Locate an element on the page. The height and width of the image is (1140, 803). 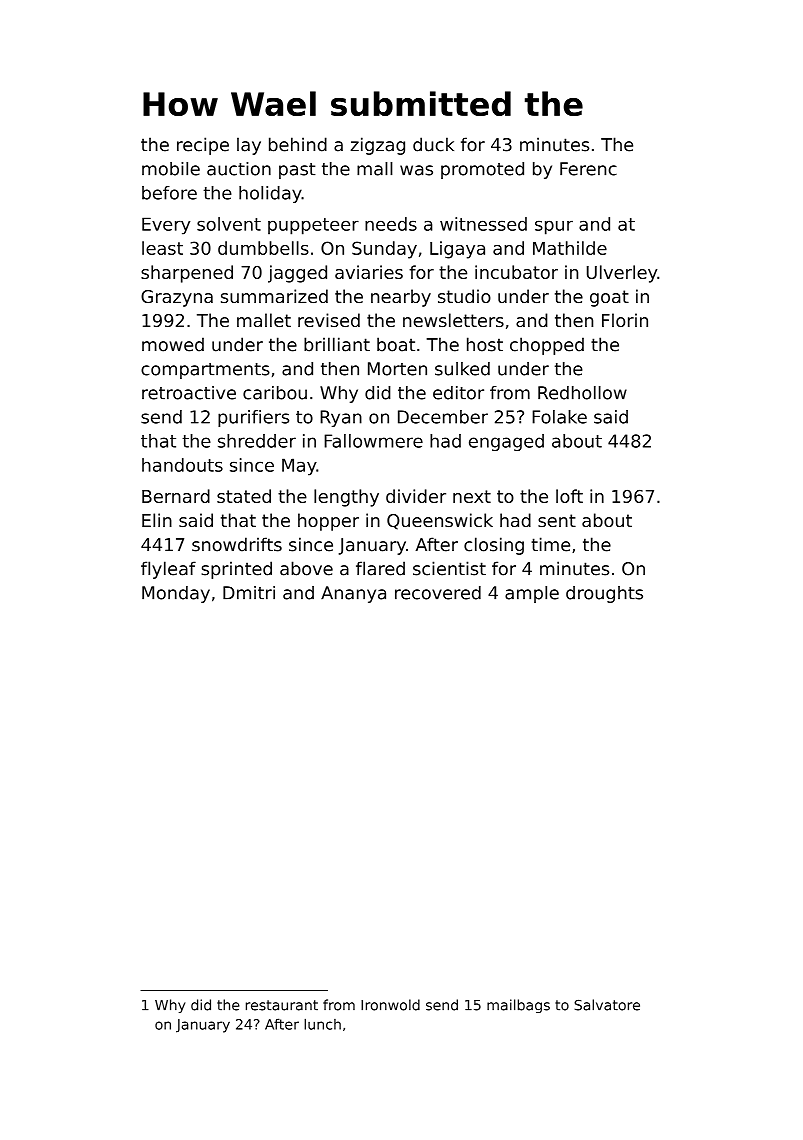
droughts is located at coordinates (604, 594).
